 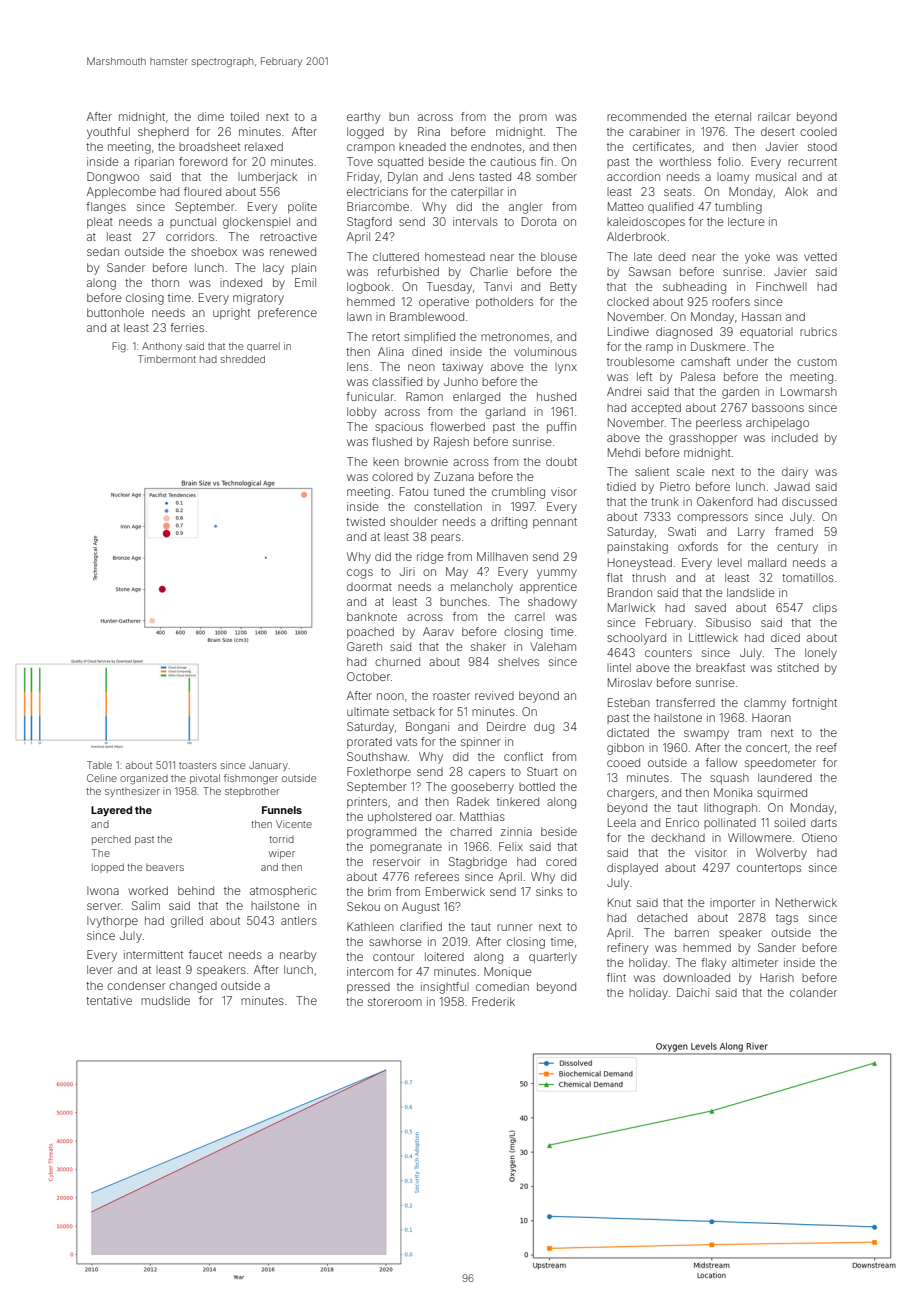 I want to click on Hassan, so click(x=761, y=316).
